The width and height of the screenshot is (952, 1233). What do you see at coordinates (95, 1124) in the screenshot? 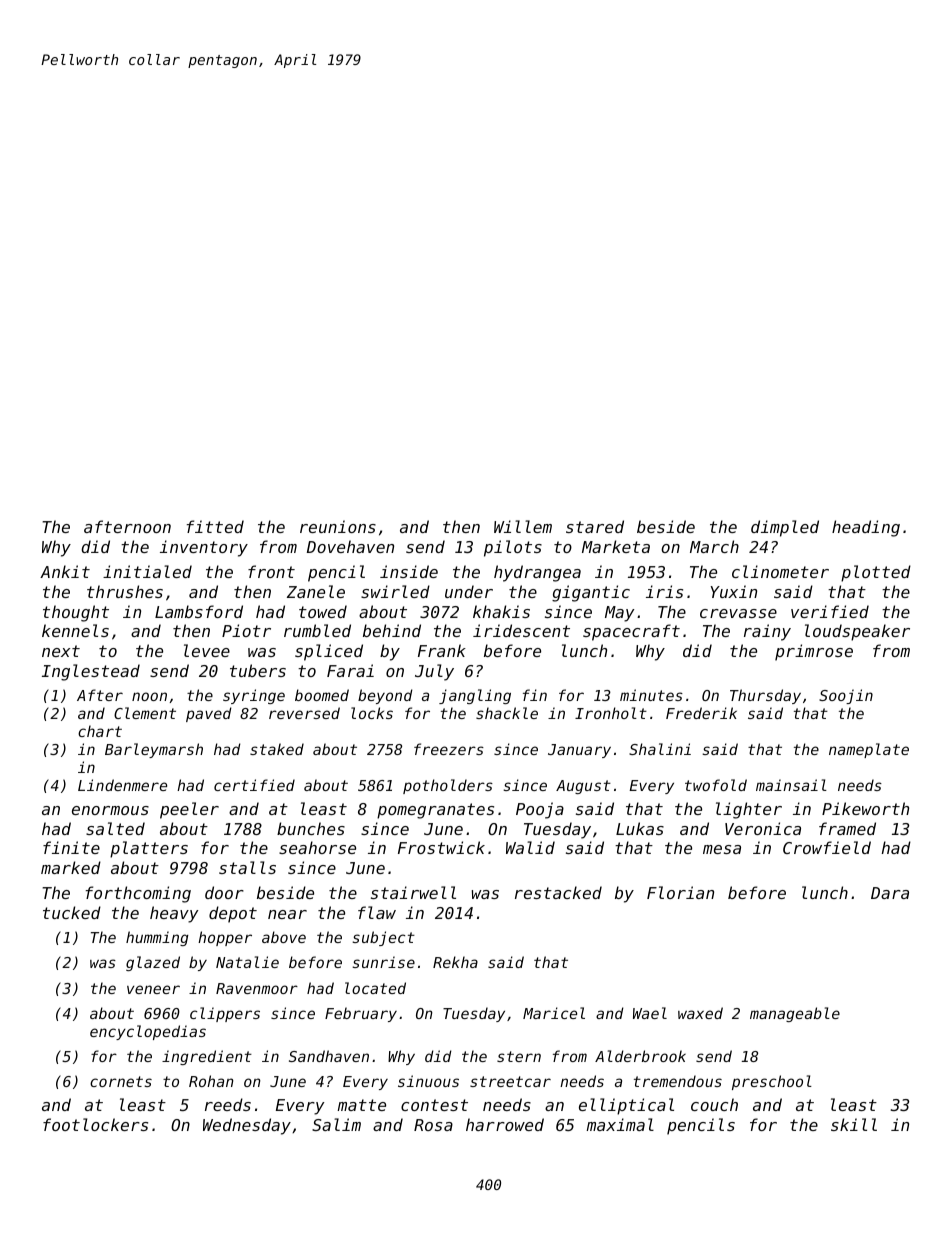
I see `footlockers` at bounding box center [95, 1124].
